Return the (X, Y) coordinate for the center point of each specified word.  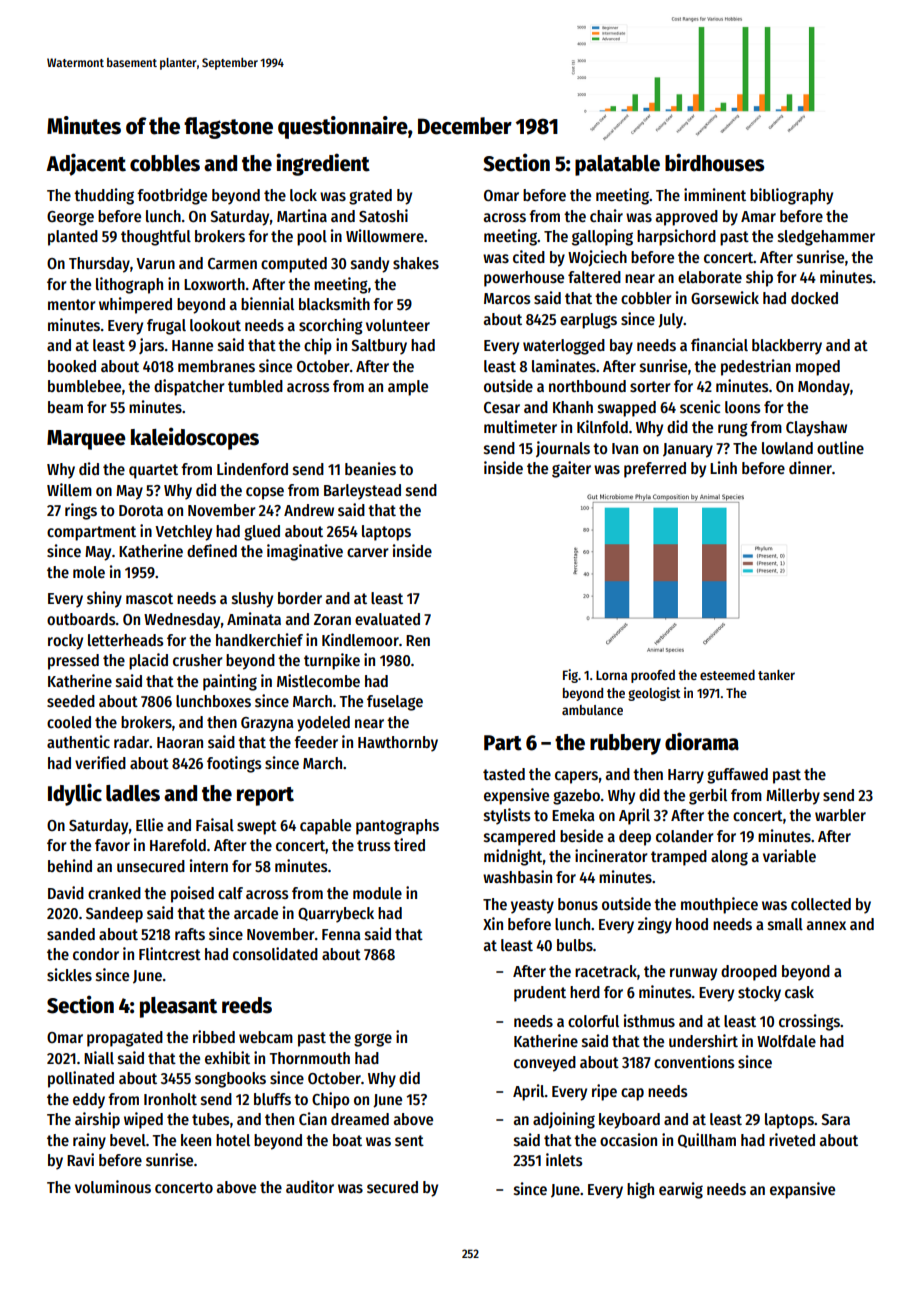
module (377, 893)
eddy (89, 1101)
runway (693, 974)
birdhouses (715, 162)
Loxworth (214, 284)
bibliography (791, 196)
